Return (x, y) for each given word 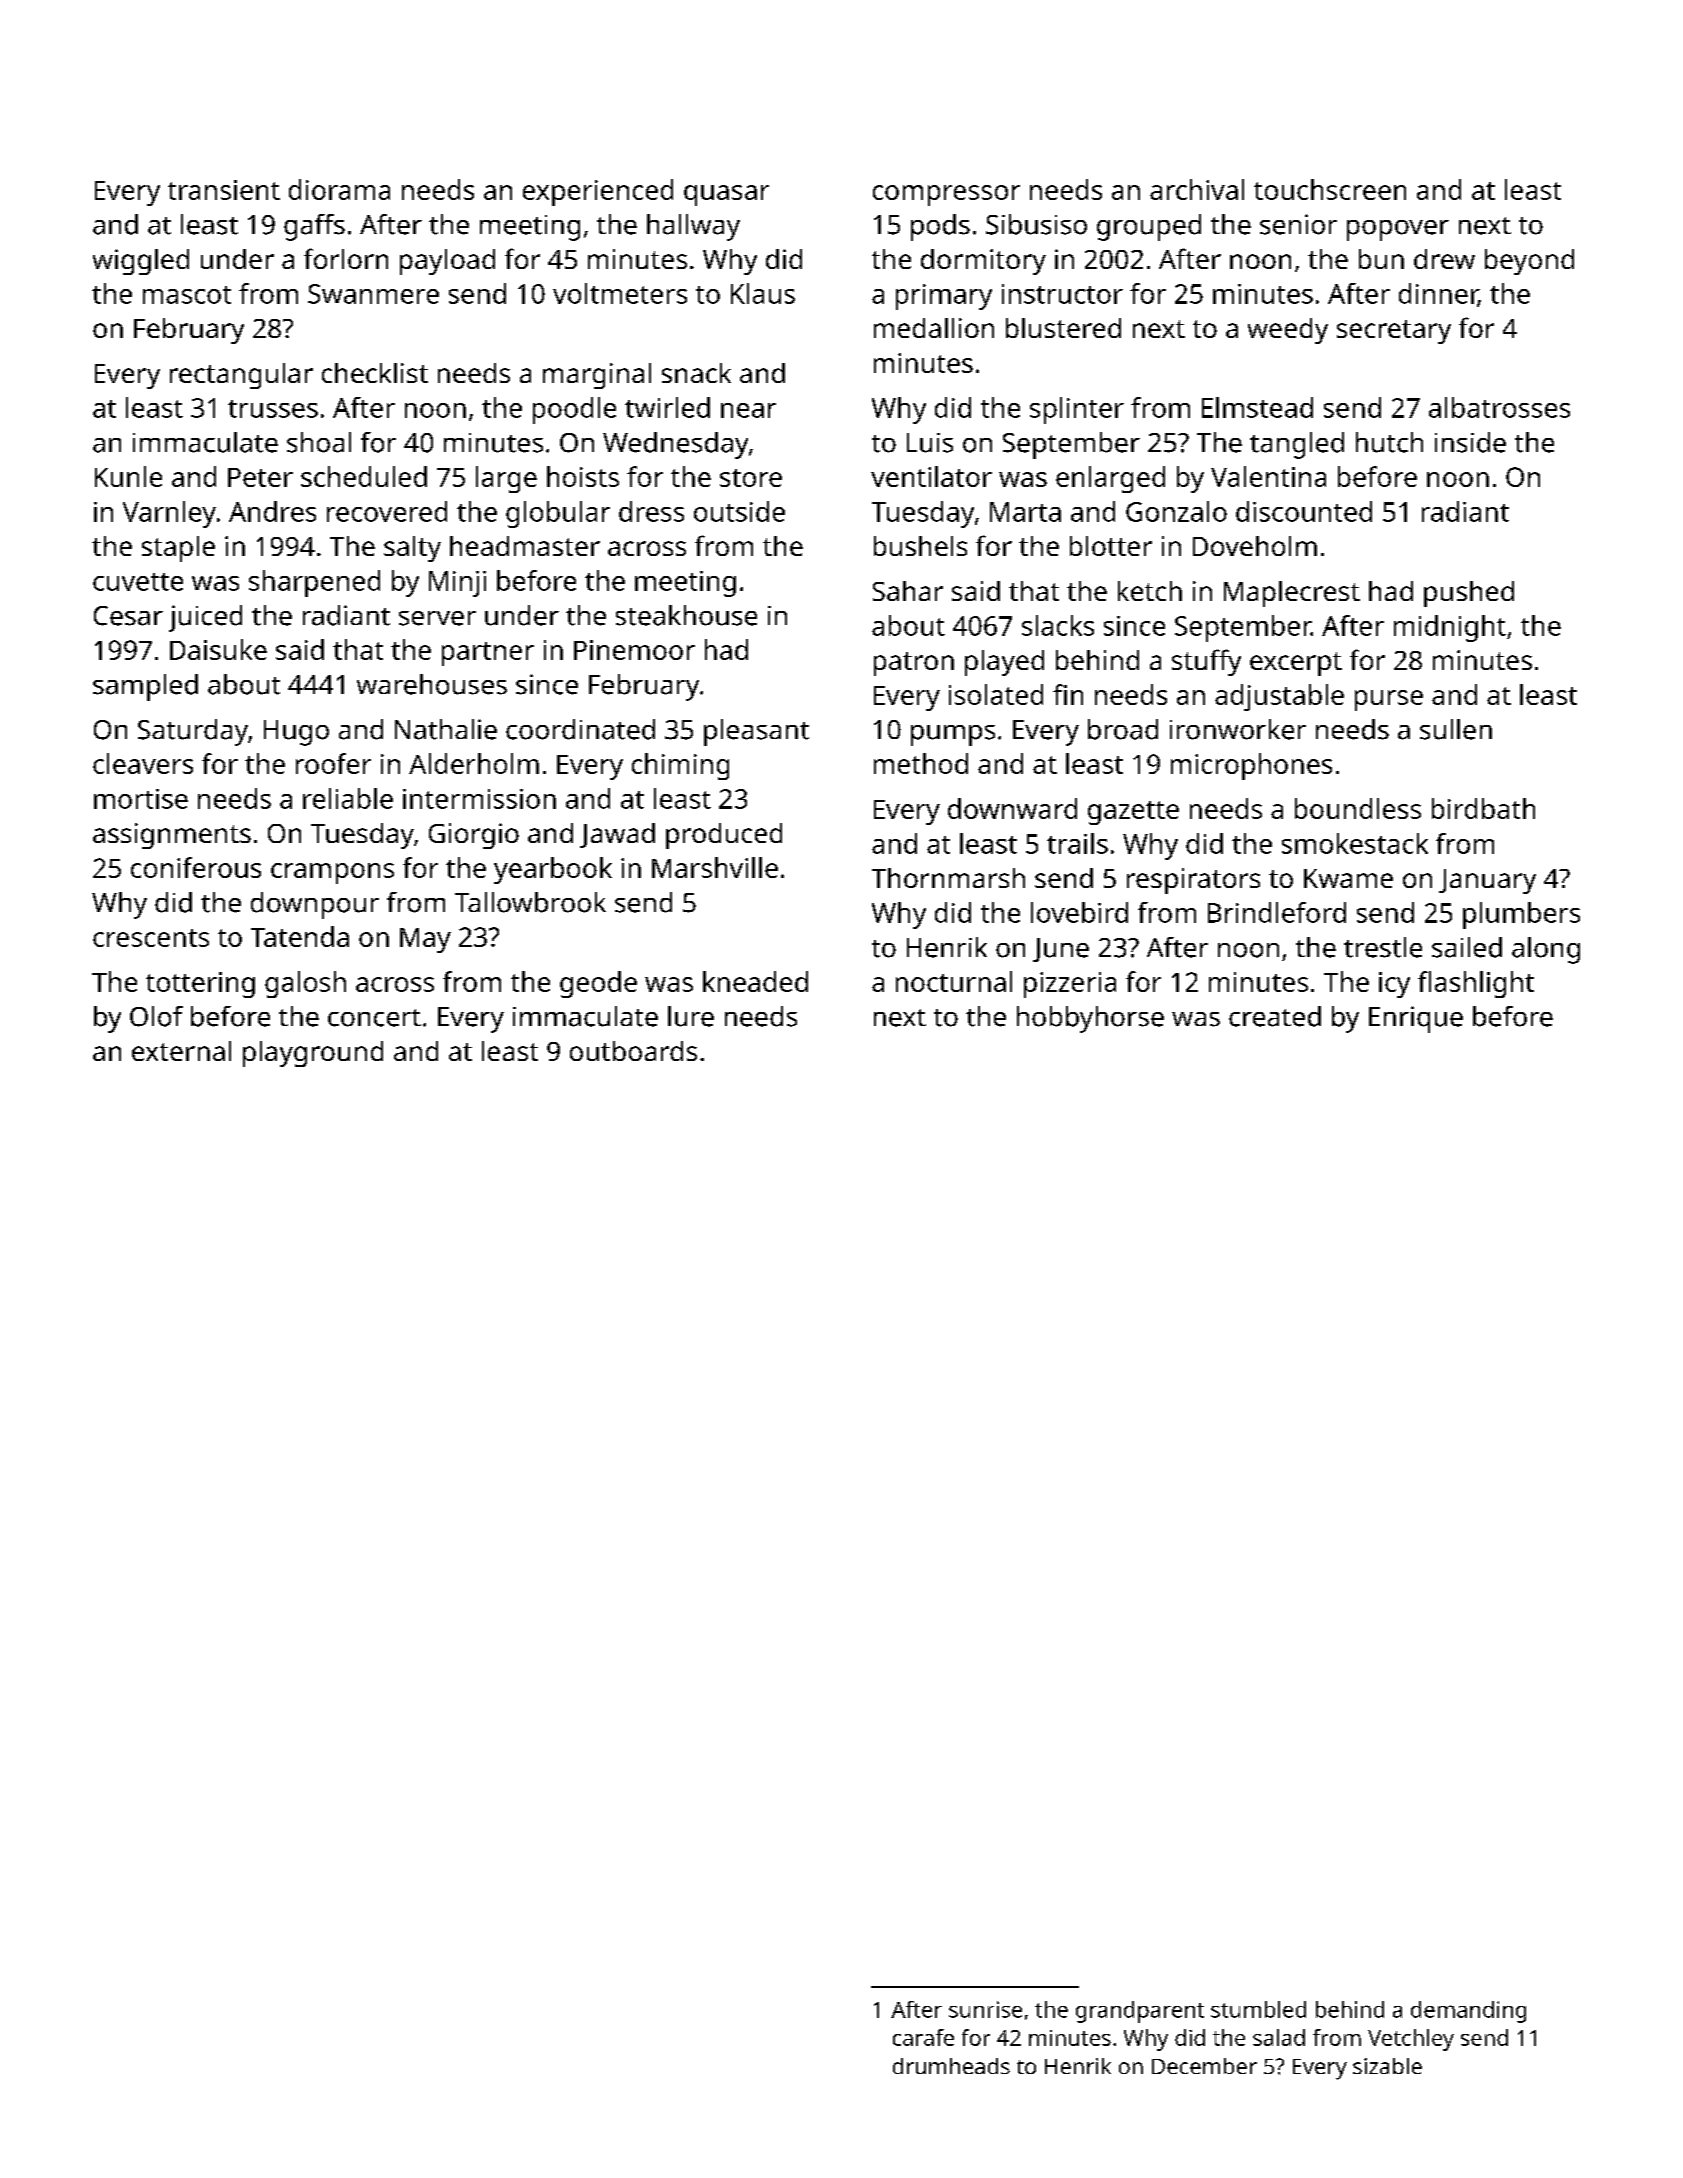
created (1275, 1016)
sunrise (985, 2009)
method (921, 763)
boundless (1358, 808)
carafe (923, 2037)
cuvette (138, 582)
